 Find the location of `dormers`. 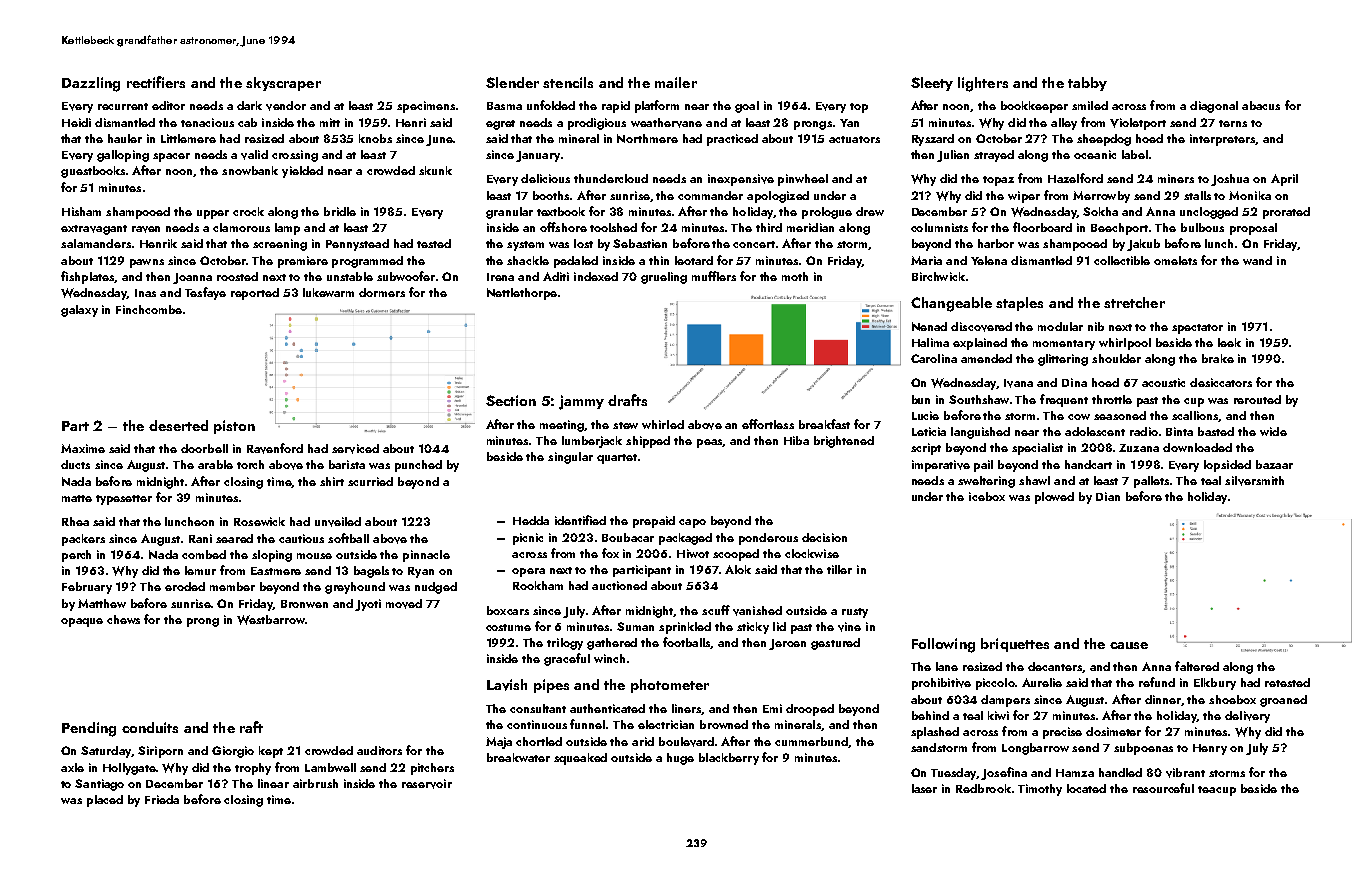

dormers is located at coordinates (382, 292).
